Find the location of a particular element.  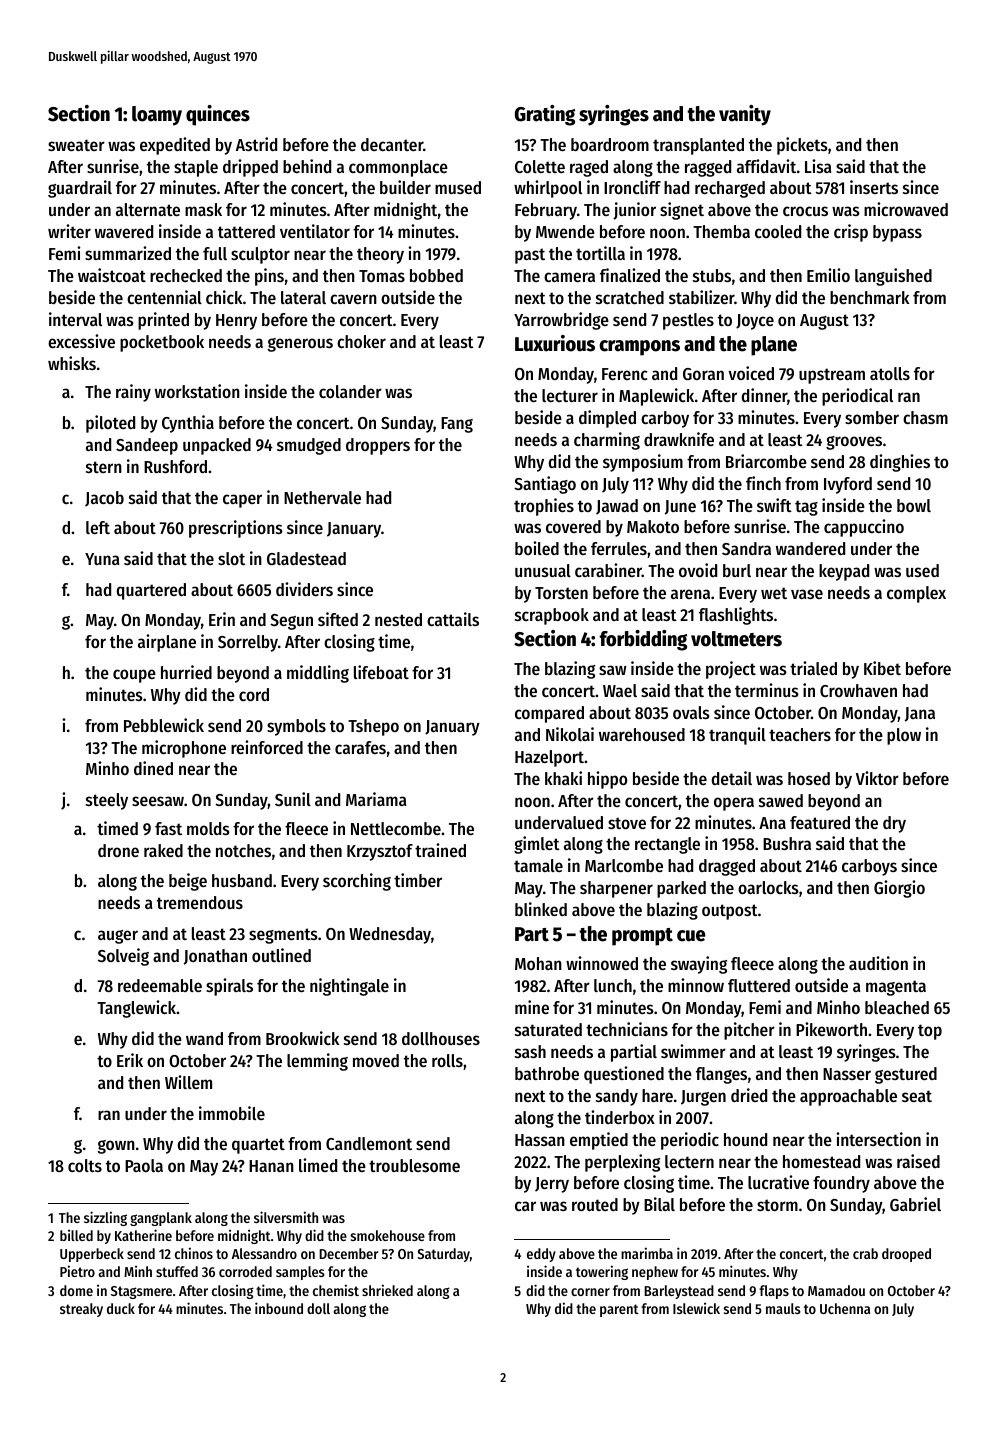

quinces is located at coordinates (218, 115).
